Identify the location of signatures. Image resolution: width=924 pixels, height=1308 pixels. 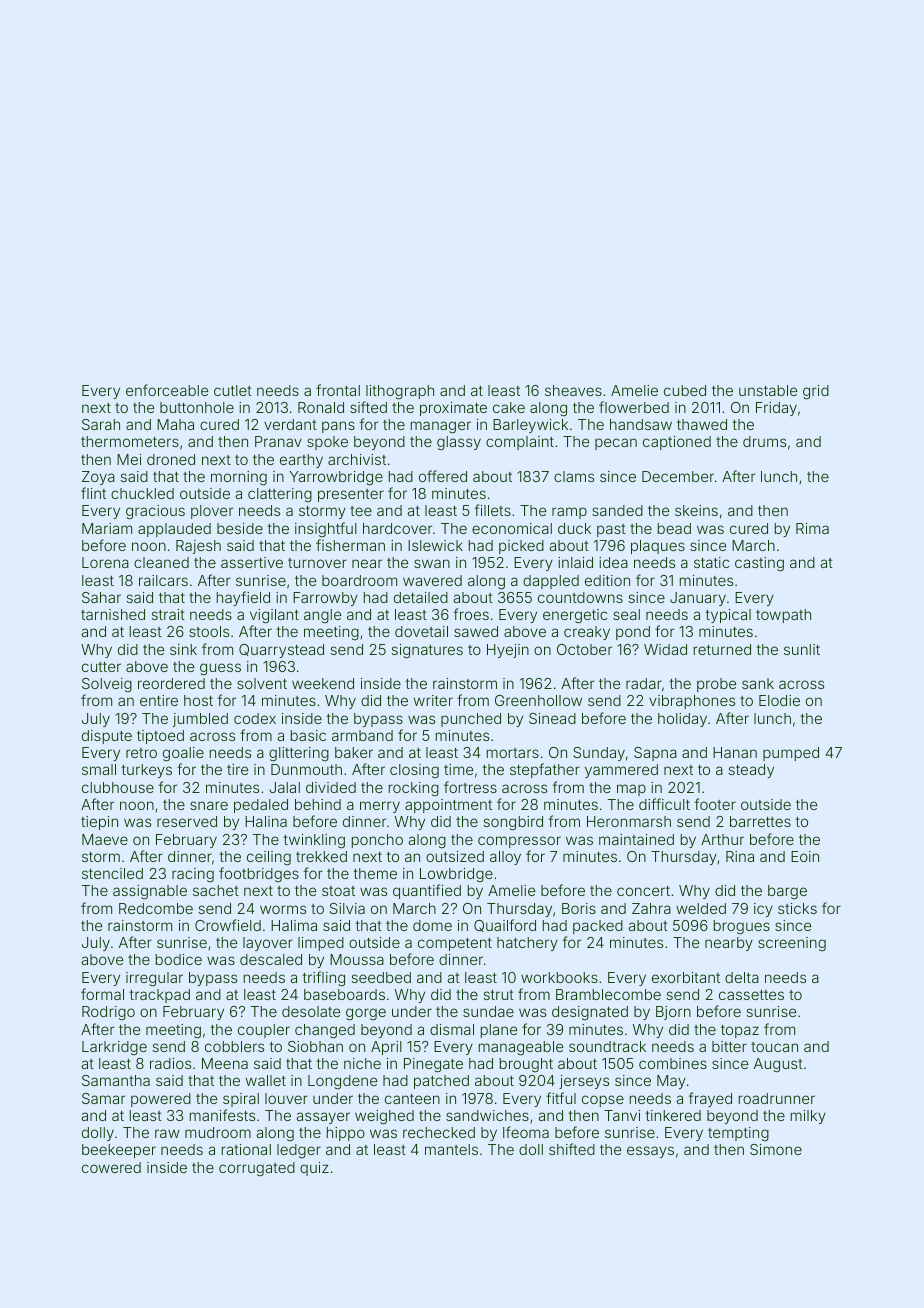
(427, 651).
